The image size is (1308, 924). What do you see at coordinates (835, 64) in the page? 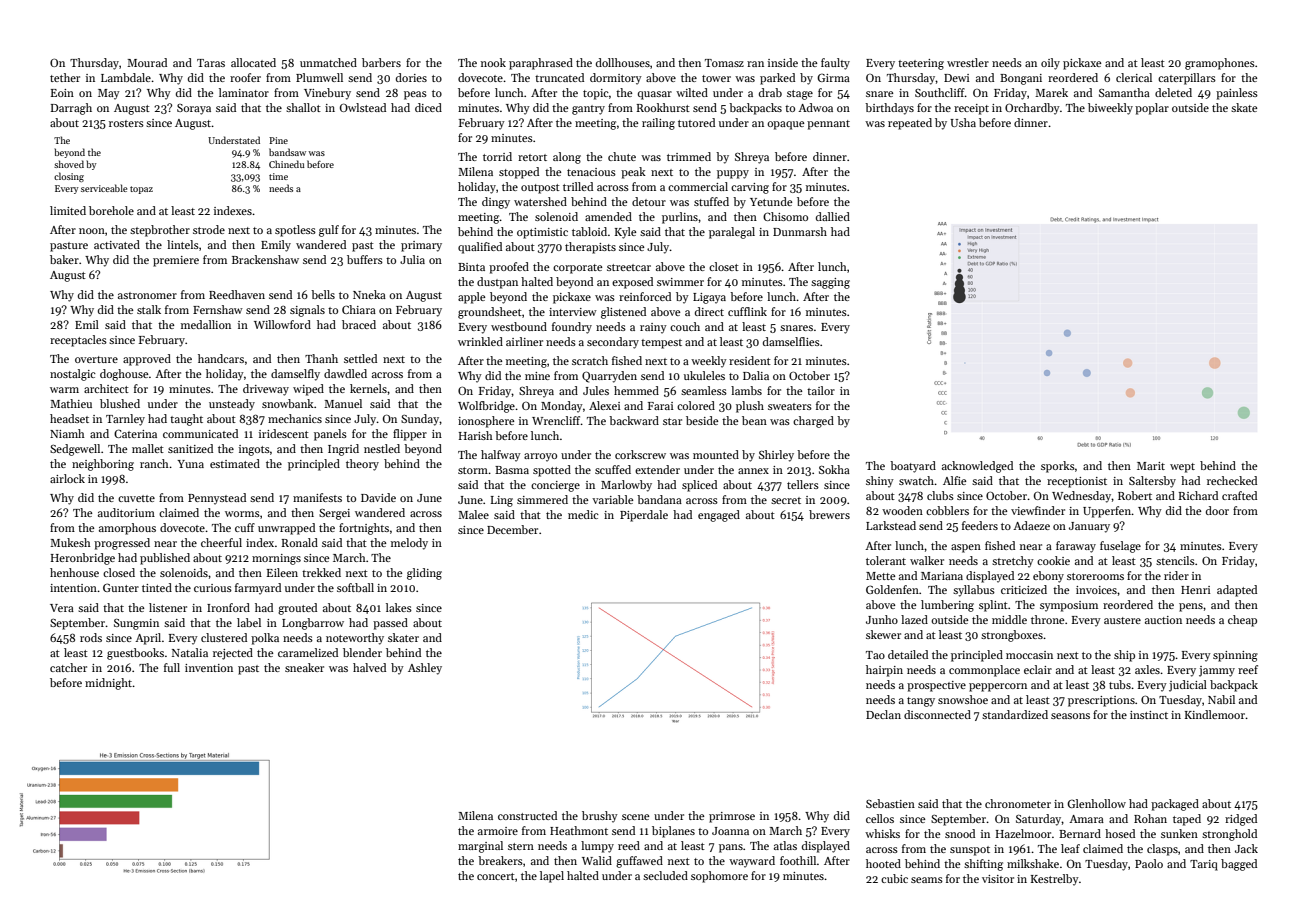
I see `faulty` at bounding box center [835, 64].
